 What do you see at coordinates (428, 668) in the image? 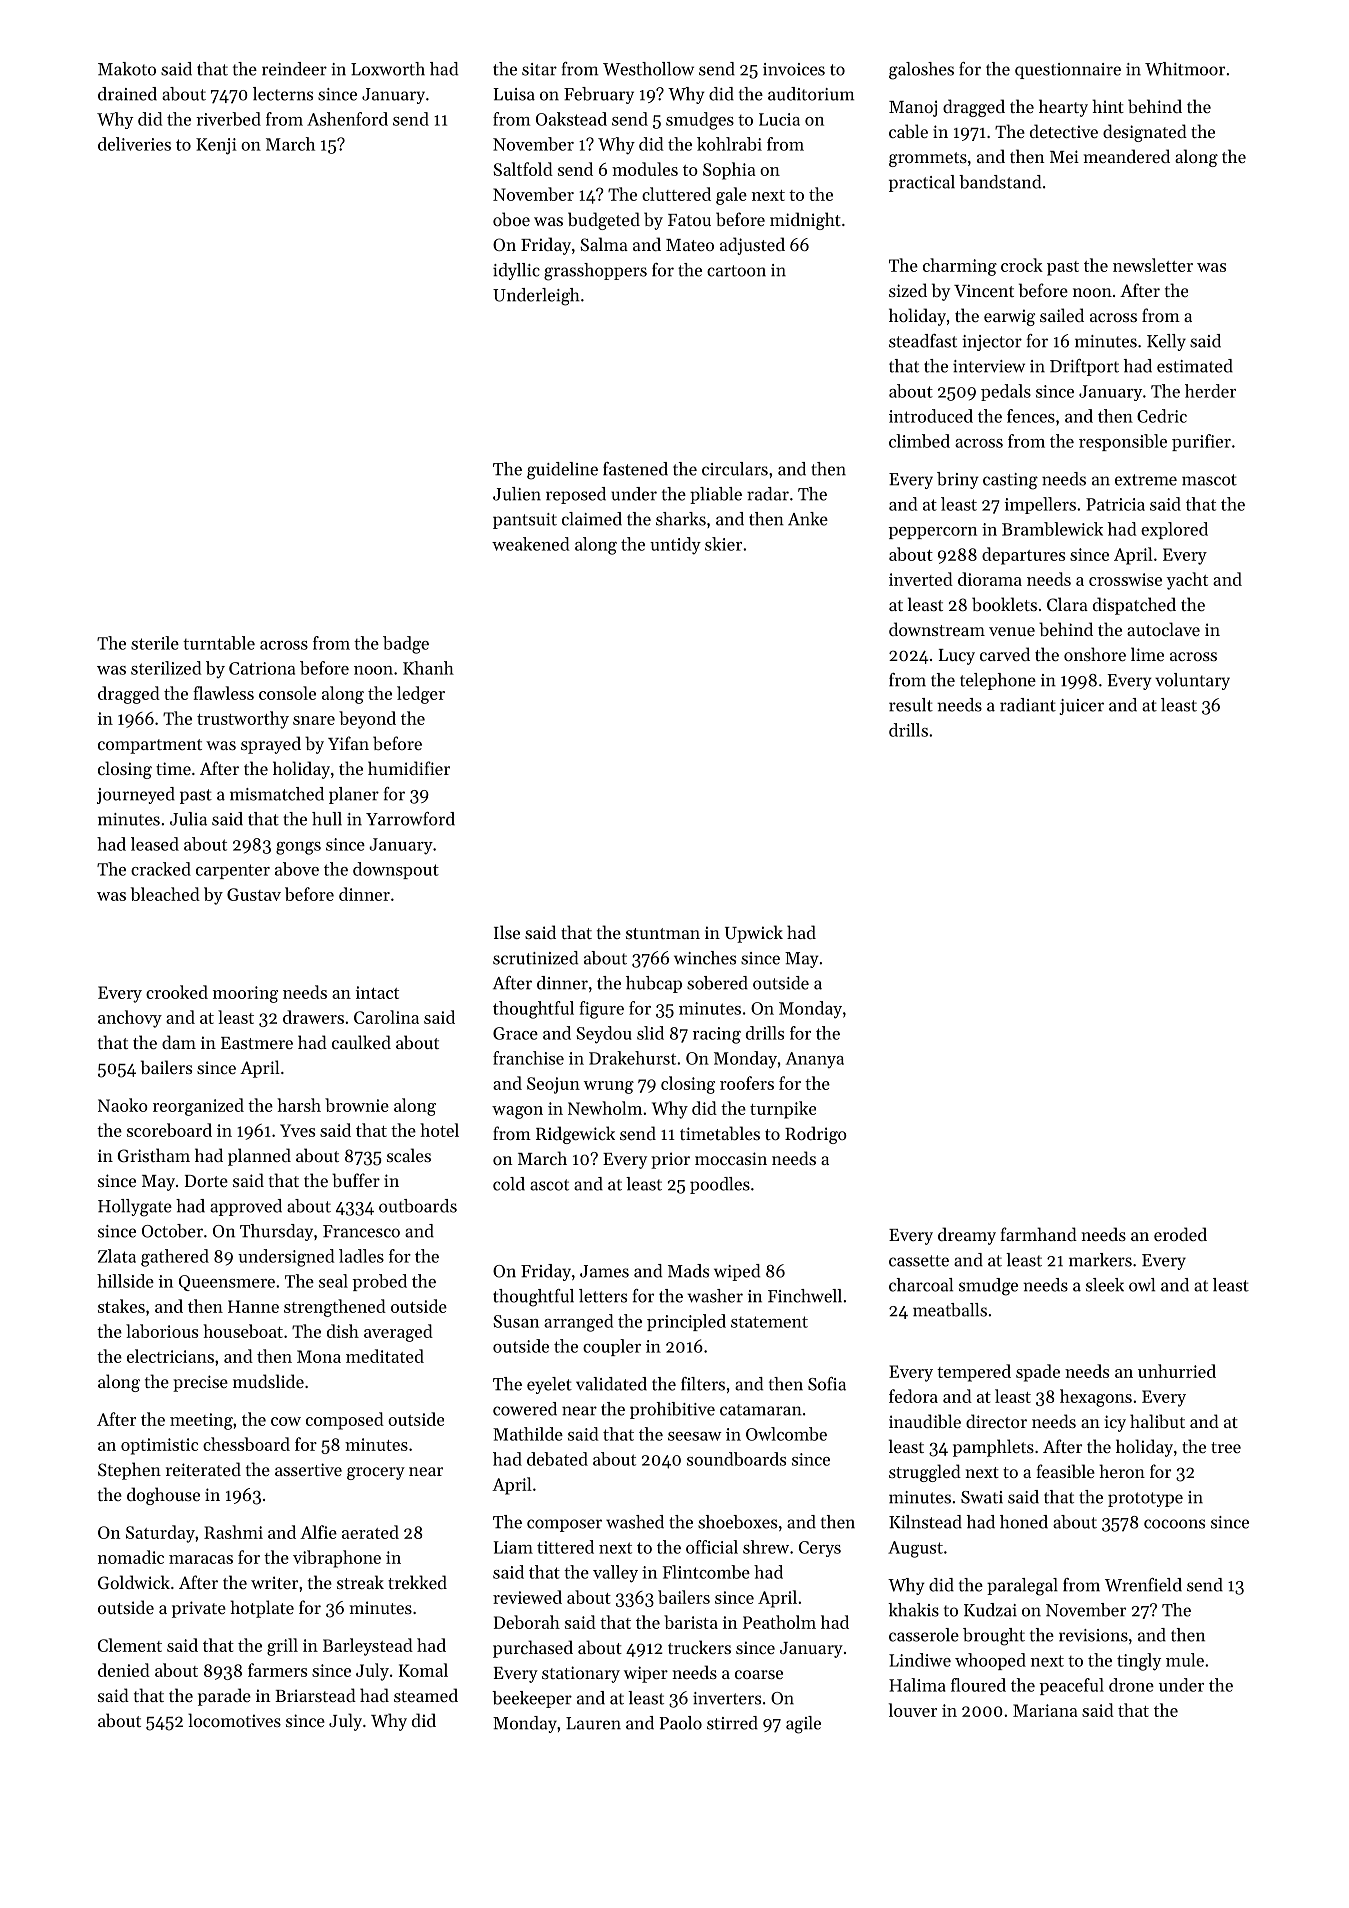
I see `Khanh` at bounding box center [428, 668].
